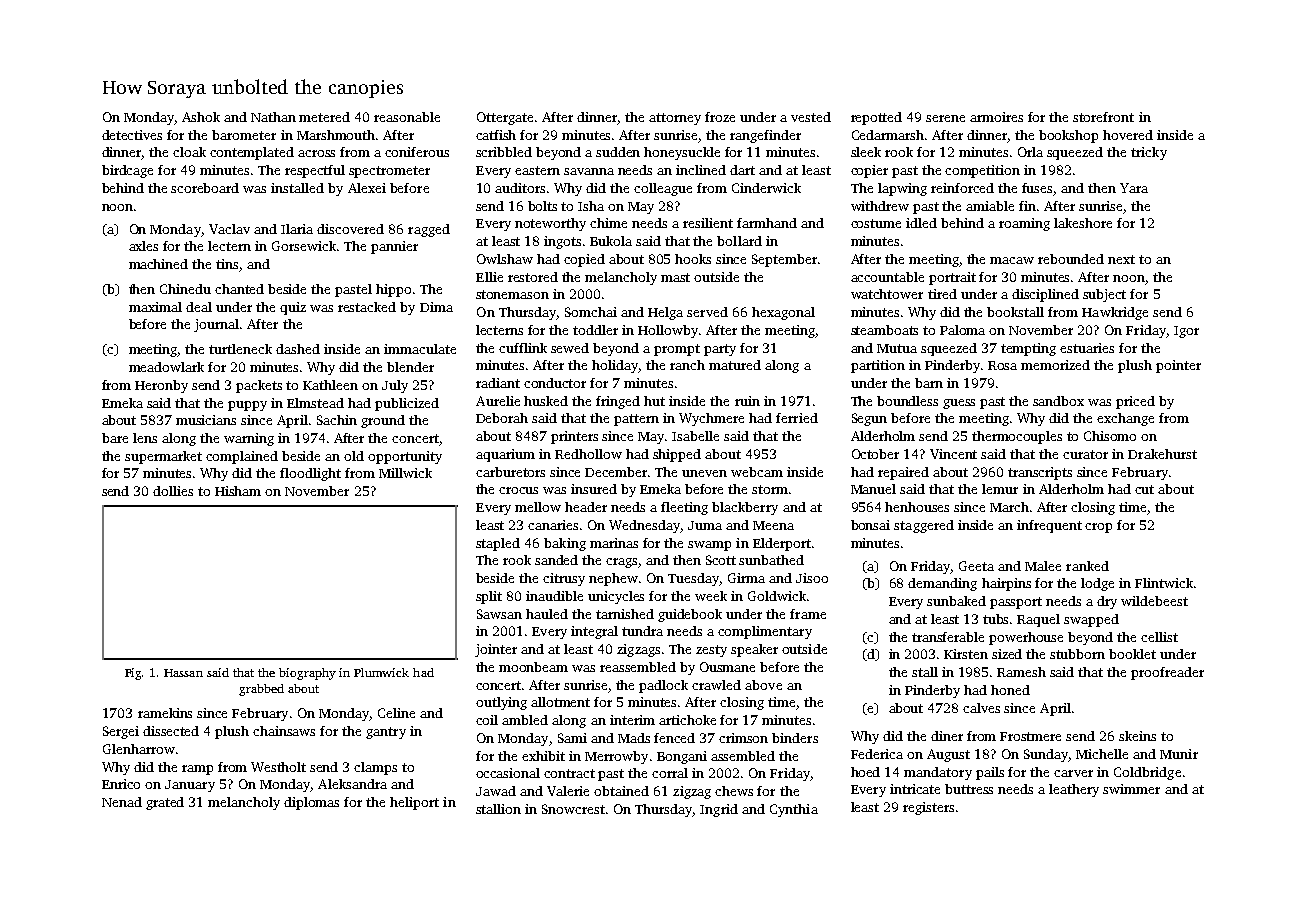 The width and height of the screenshot is (1308, 924). Describe the element at coordinates (876, 118) in the screenshot. I see `repotted` at that location.
